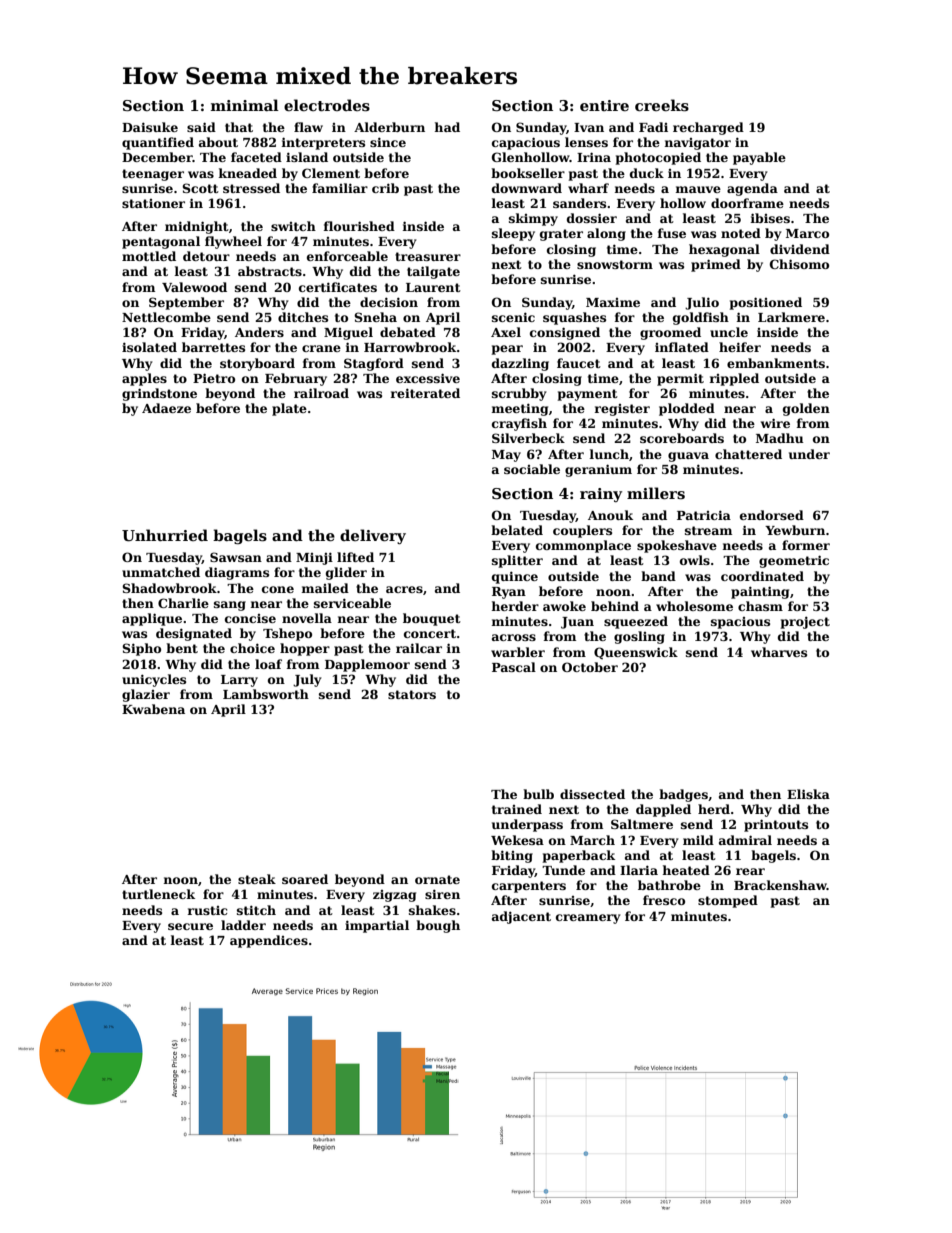  I want to click on couplers, so click(582, 531).
